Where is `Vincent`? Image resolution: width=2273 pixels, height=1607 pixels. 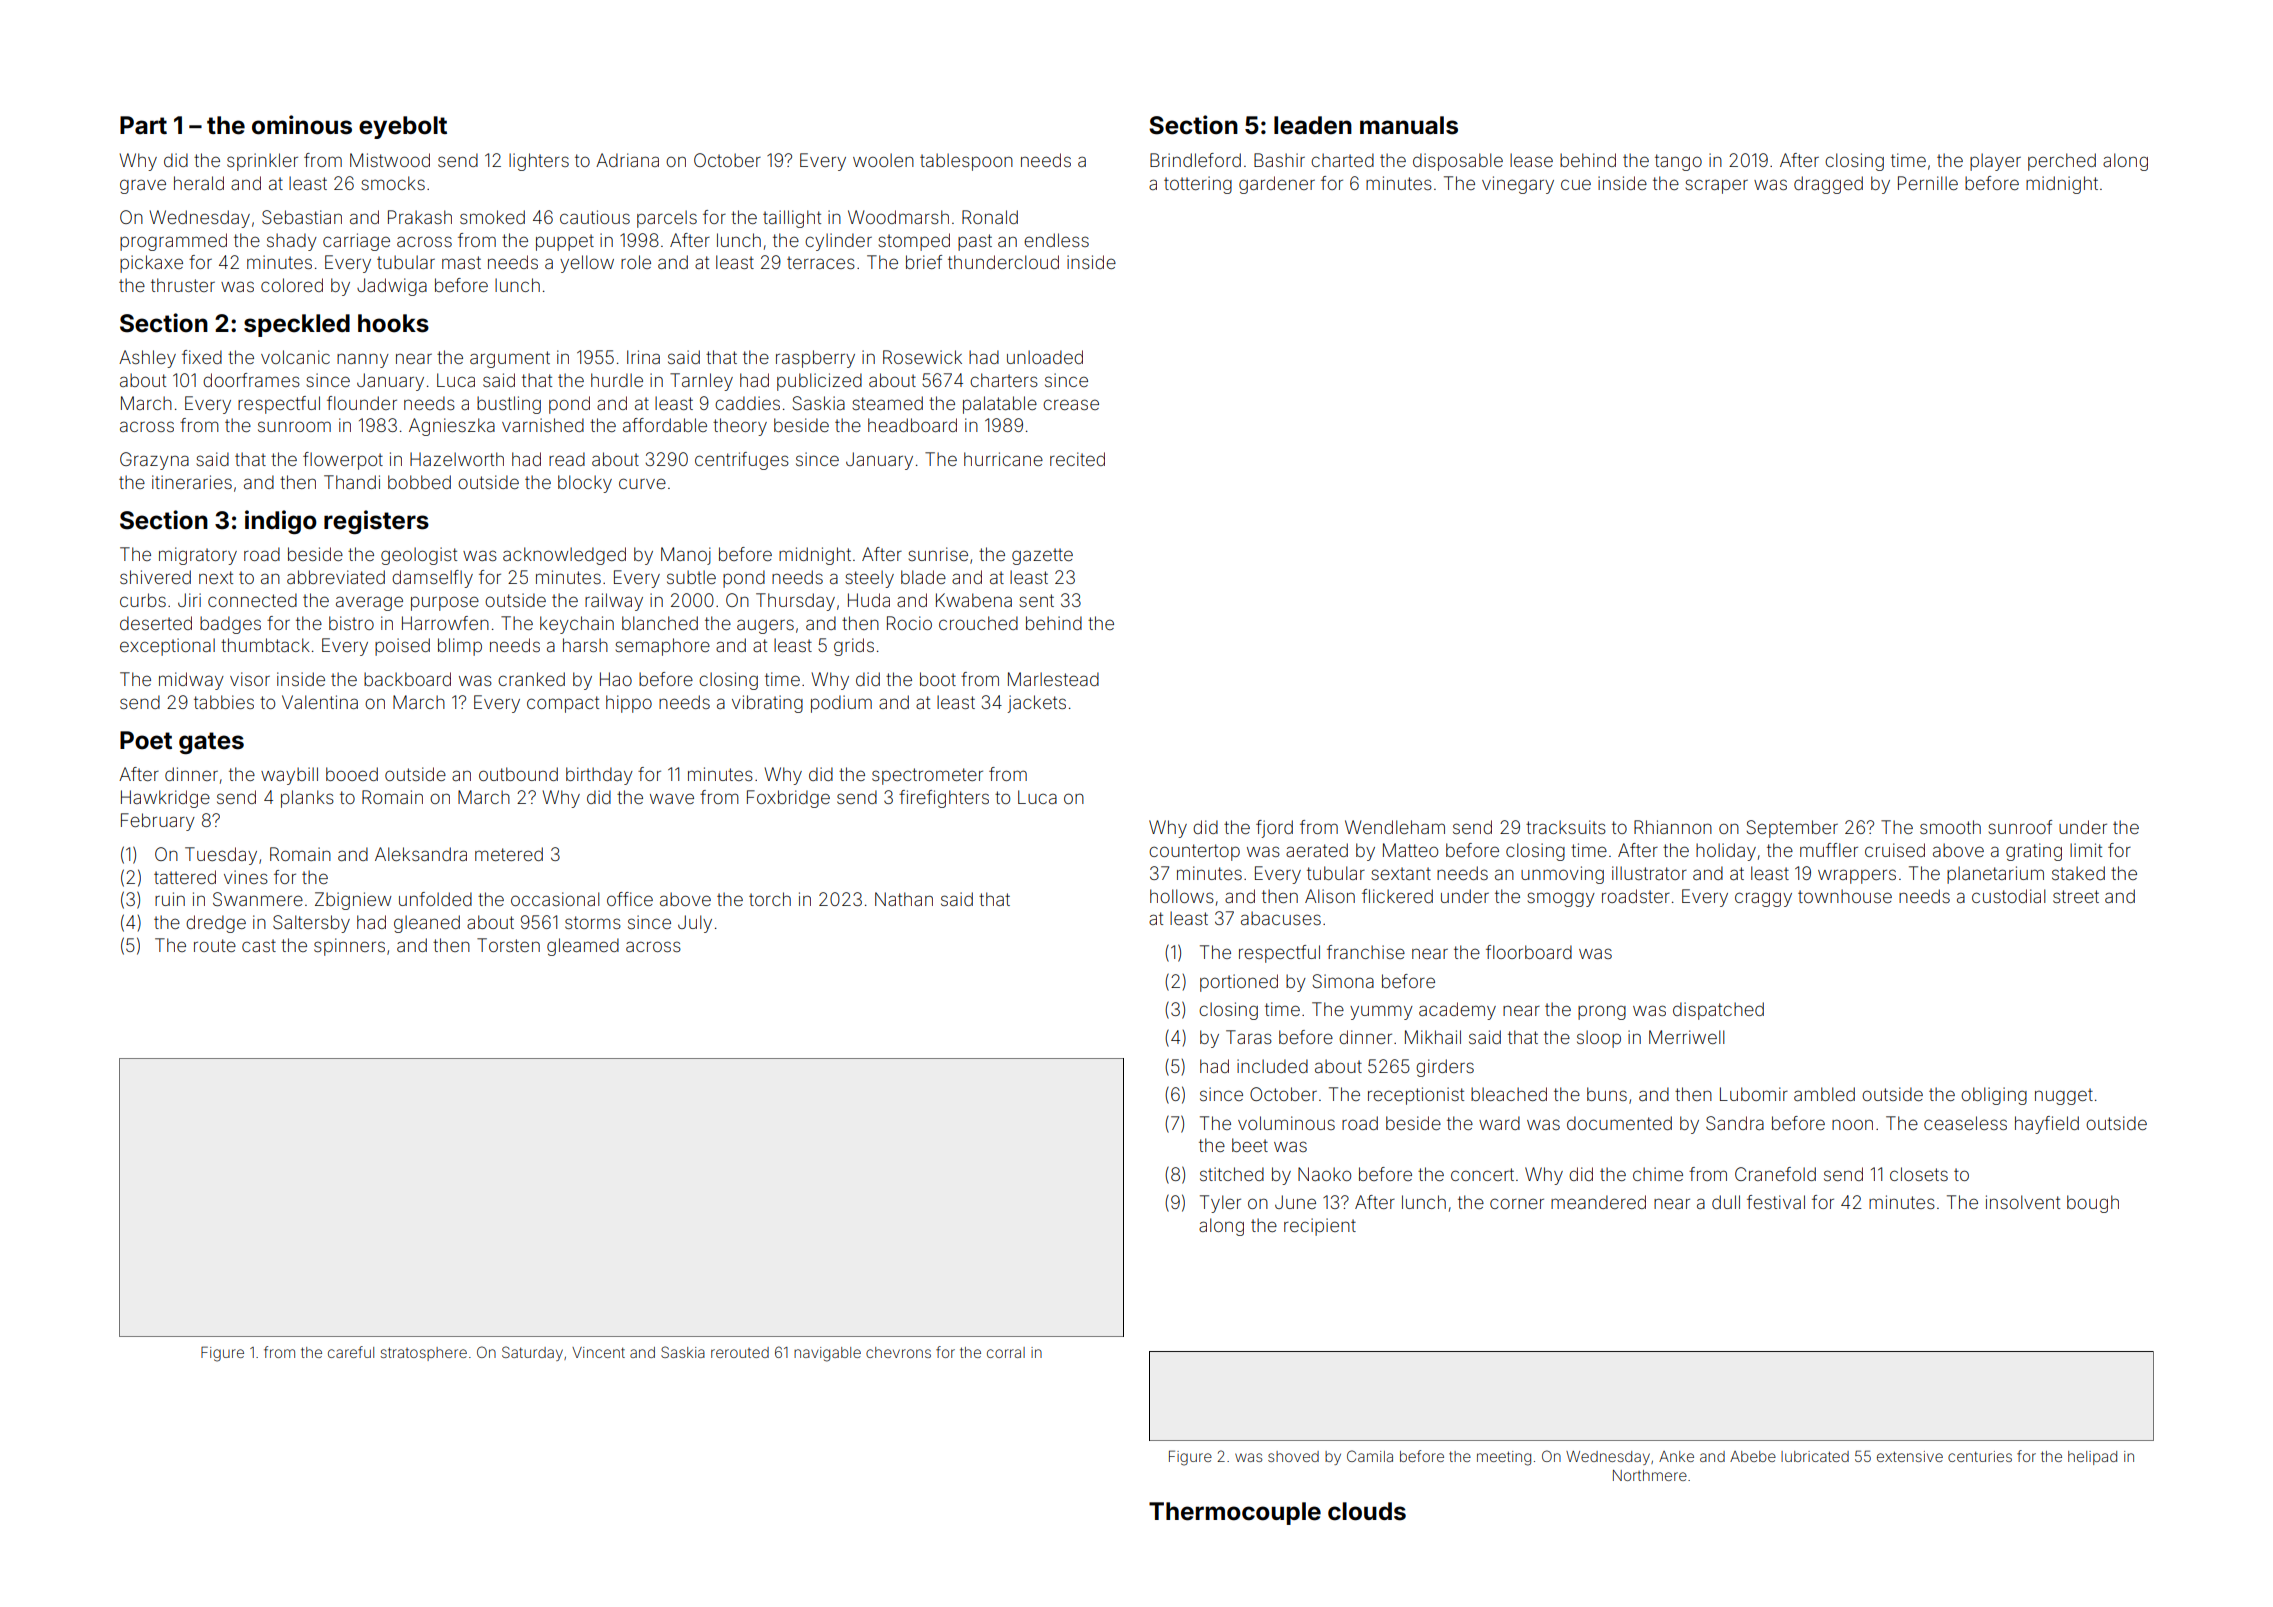 Vincent is located at coordinates (598, 1352).
